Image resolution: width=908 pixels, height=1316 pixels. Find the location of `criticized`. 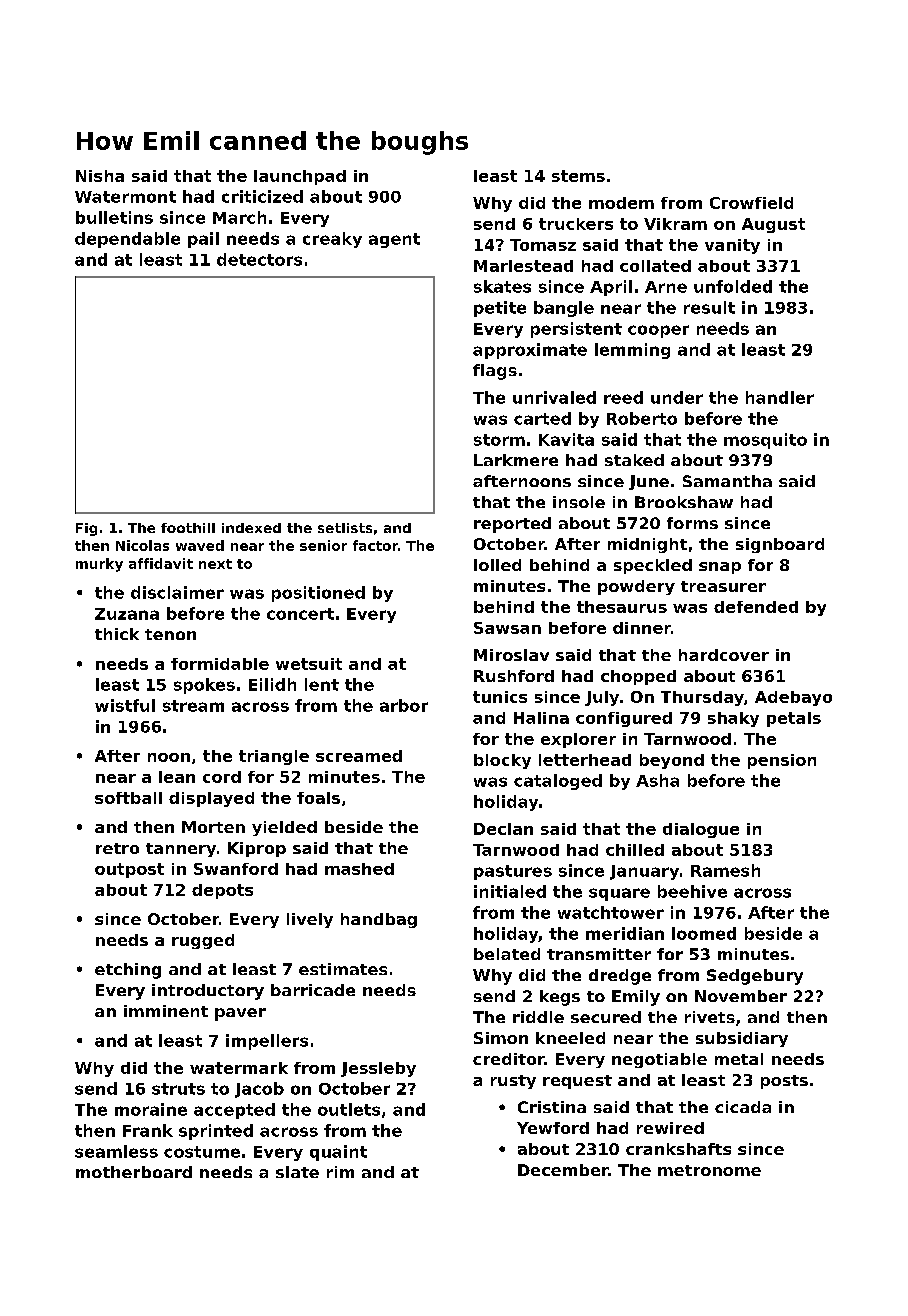

criticized is located at coordinates (262, 196).
